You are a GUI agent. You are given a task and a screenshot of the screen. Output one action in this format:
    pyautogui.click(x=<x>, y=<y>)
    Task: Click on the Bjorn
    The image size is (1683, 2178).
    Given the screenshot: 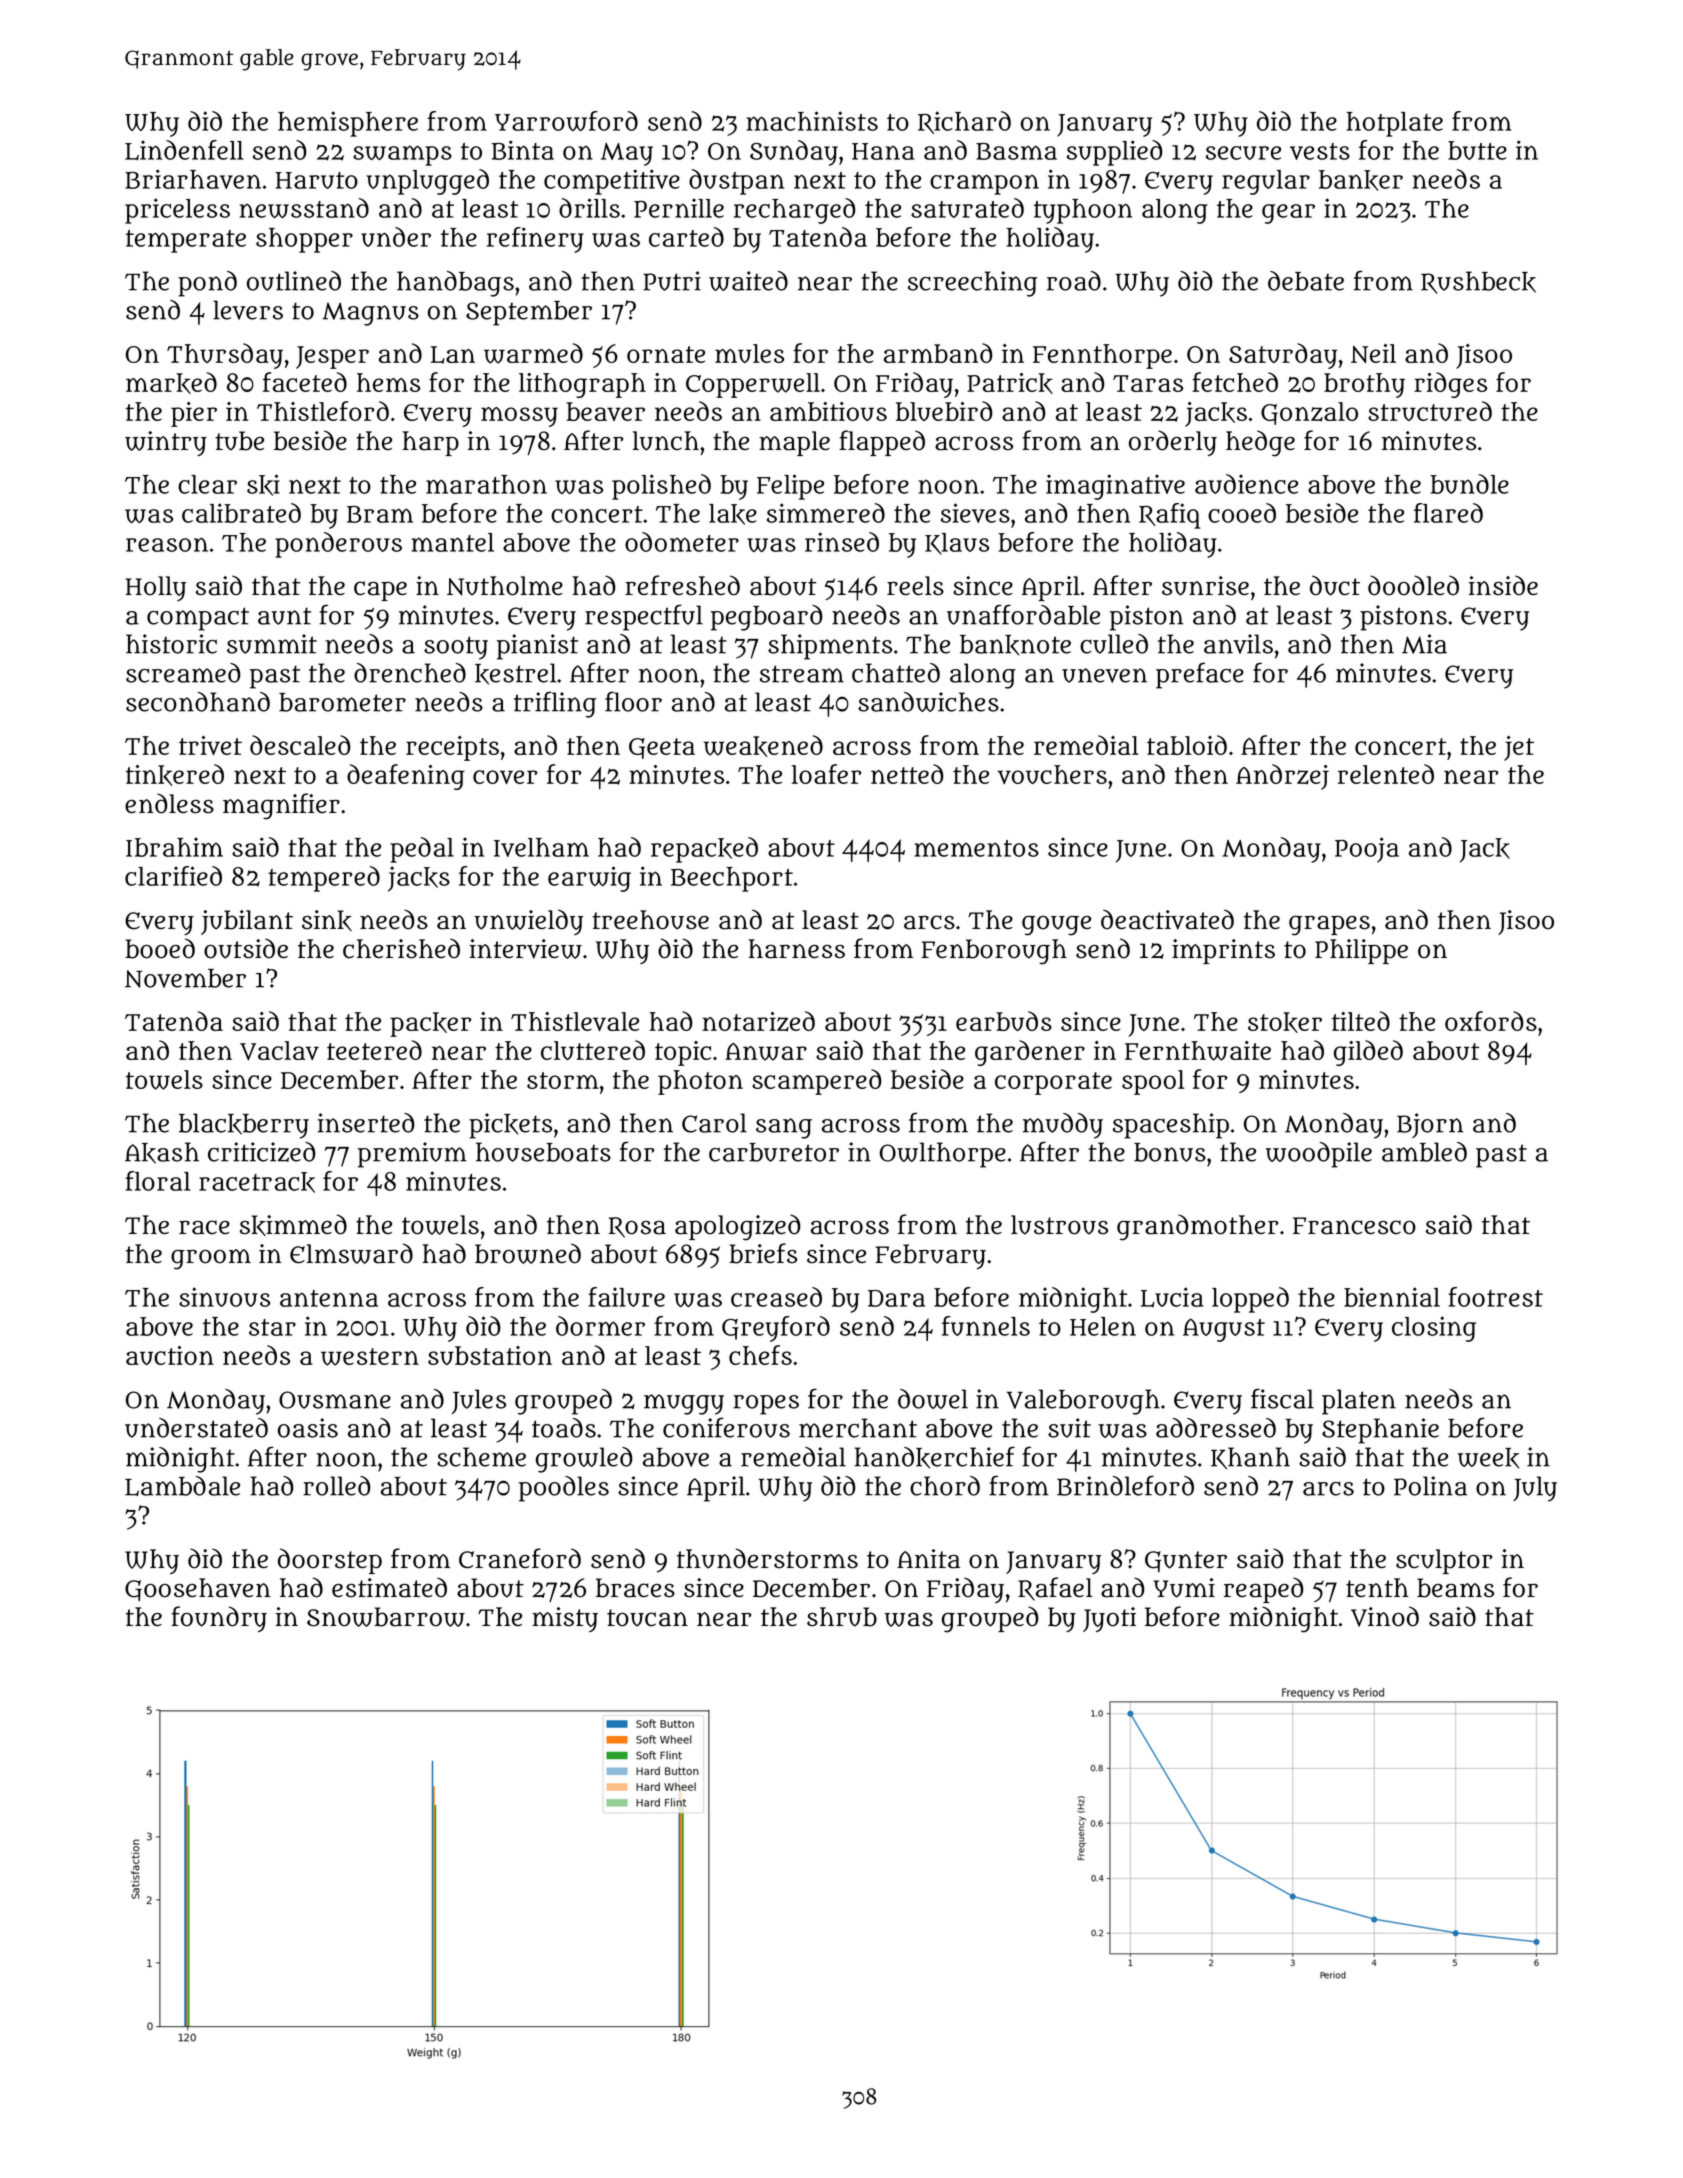 What is the action you would take?
    pyautogui.click(x=1430, y=1125)
